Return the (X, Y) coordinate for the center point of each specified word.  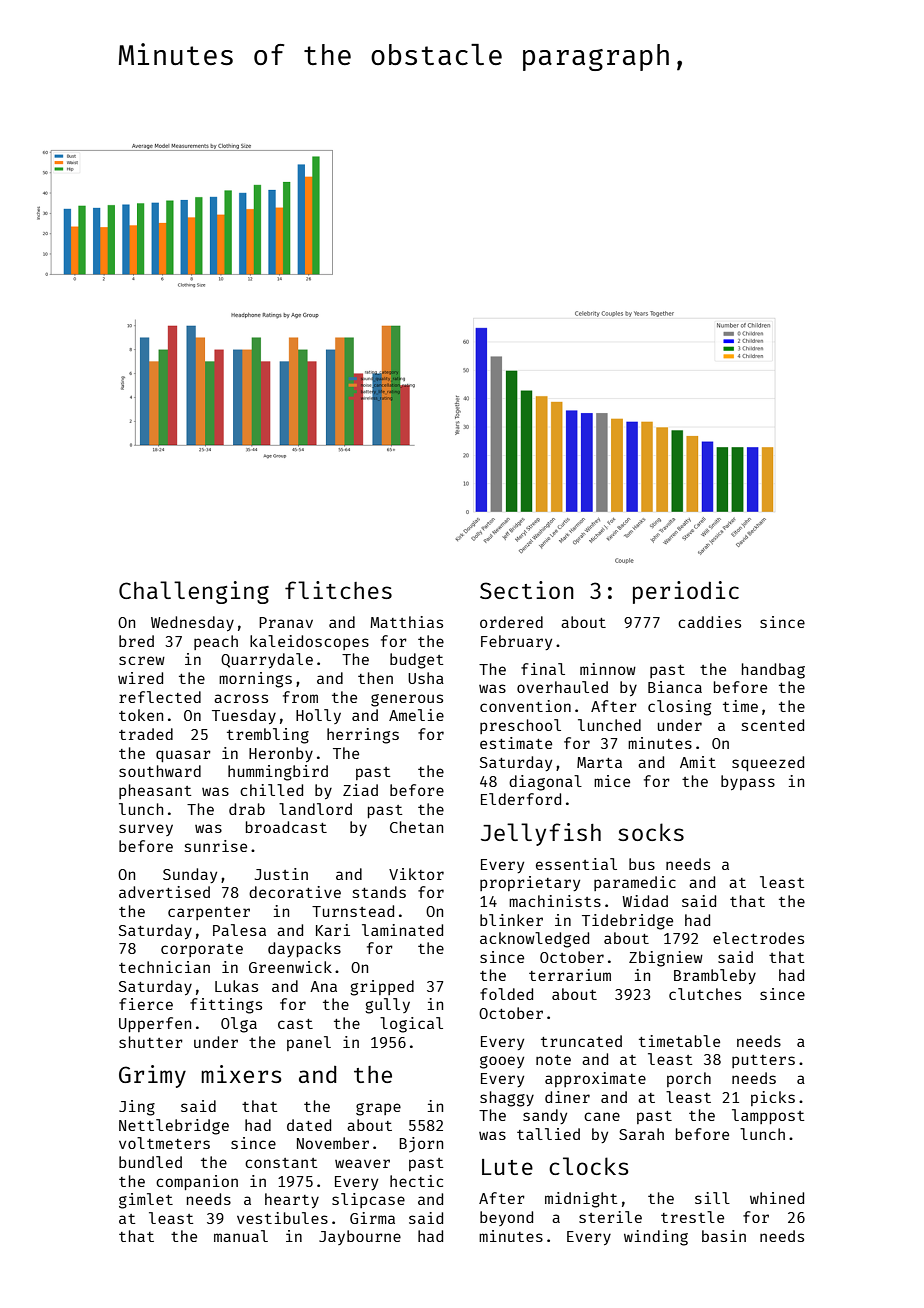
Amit (698, 762)
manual (241, 1236)
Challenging (194, 592)
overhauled (562, 687)
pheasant (155, 791)
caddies (709, 622)
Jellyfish (541, 834)
